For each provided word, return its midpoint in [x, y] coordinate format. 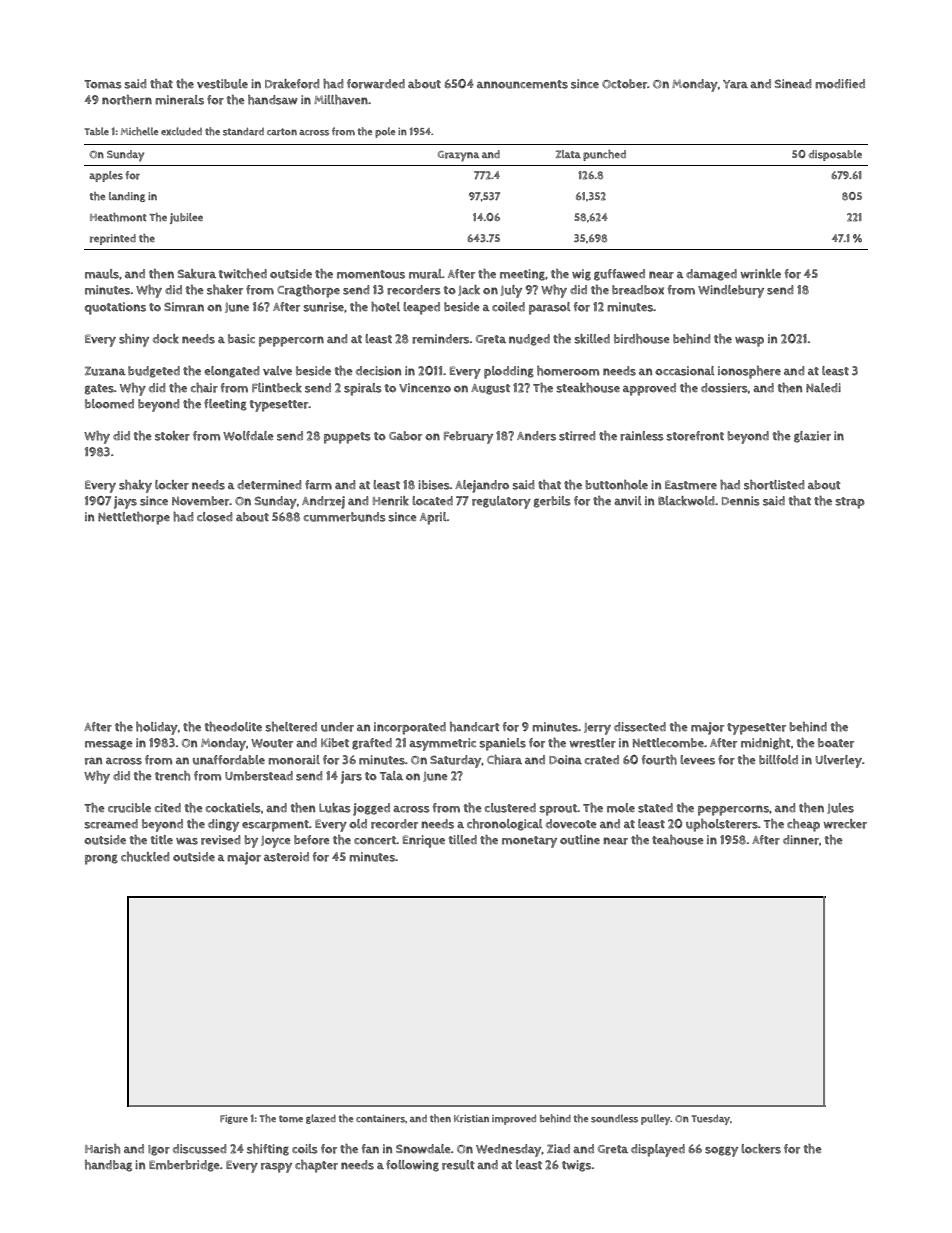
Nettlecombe [668, 743]
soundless [614, 1118]
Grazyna [458, 156]
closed [214, 517]
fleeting [225, 405]
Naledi [823, 388]
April [433, 518]
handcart [475, 727]
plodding [509, 372]
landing [127, 197]
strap [850, 503]
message [109, 745]
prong [101, 859]
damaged [711, 275]
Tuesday [710, 1119]
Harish [102, 1149]
